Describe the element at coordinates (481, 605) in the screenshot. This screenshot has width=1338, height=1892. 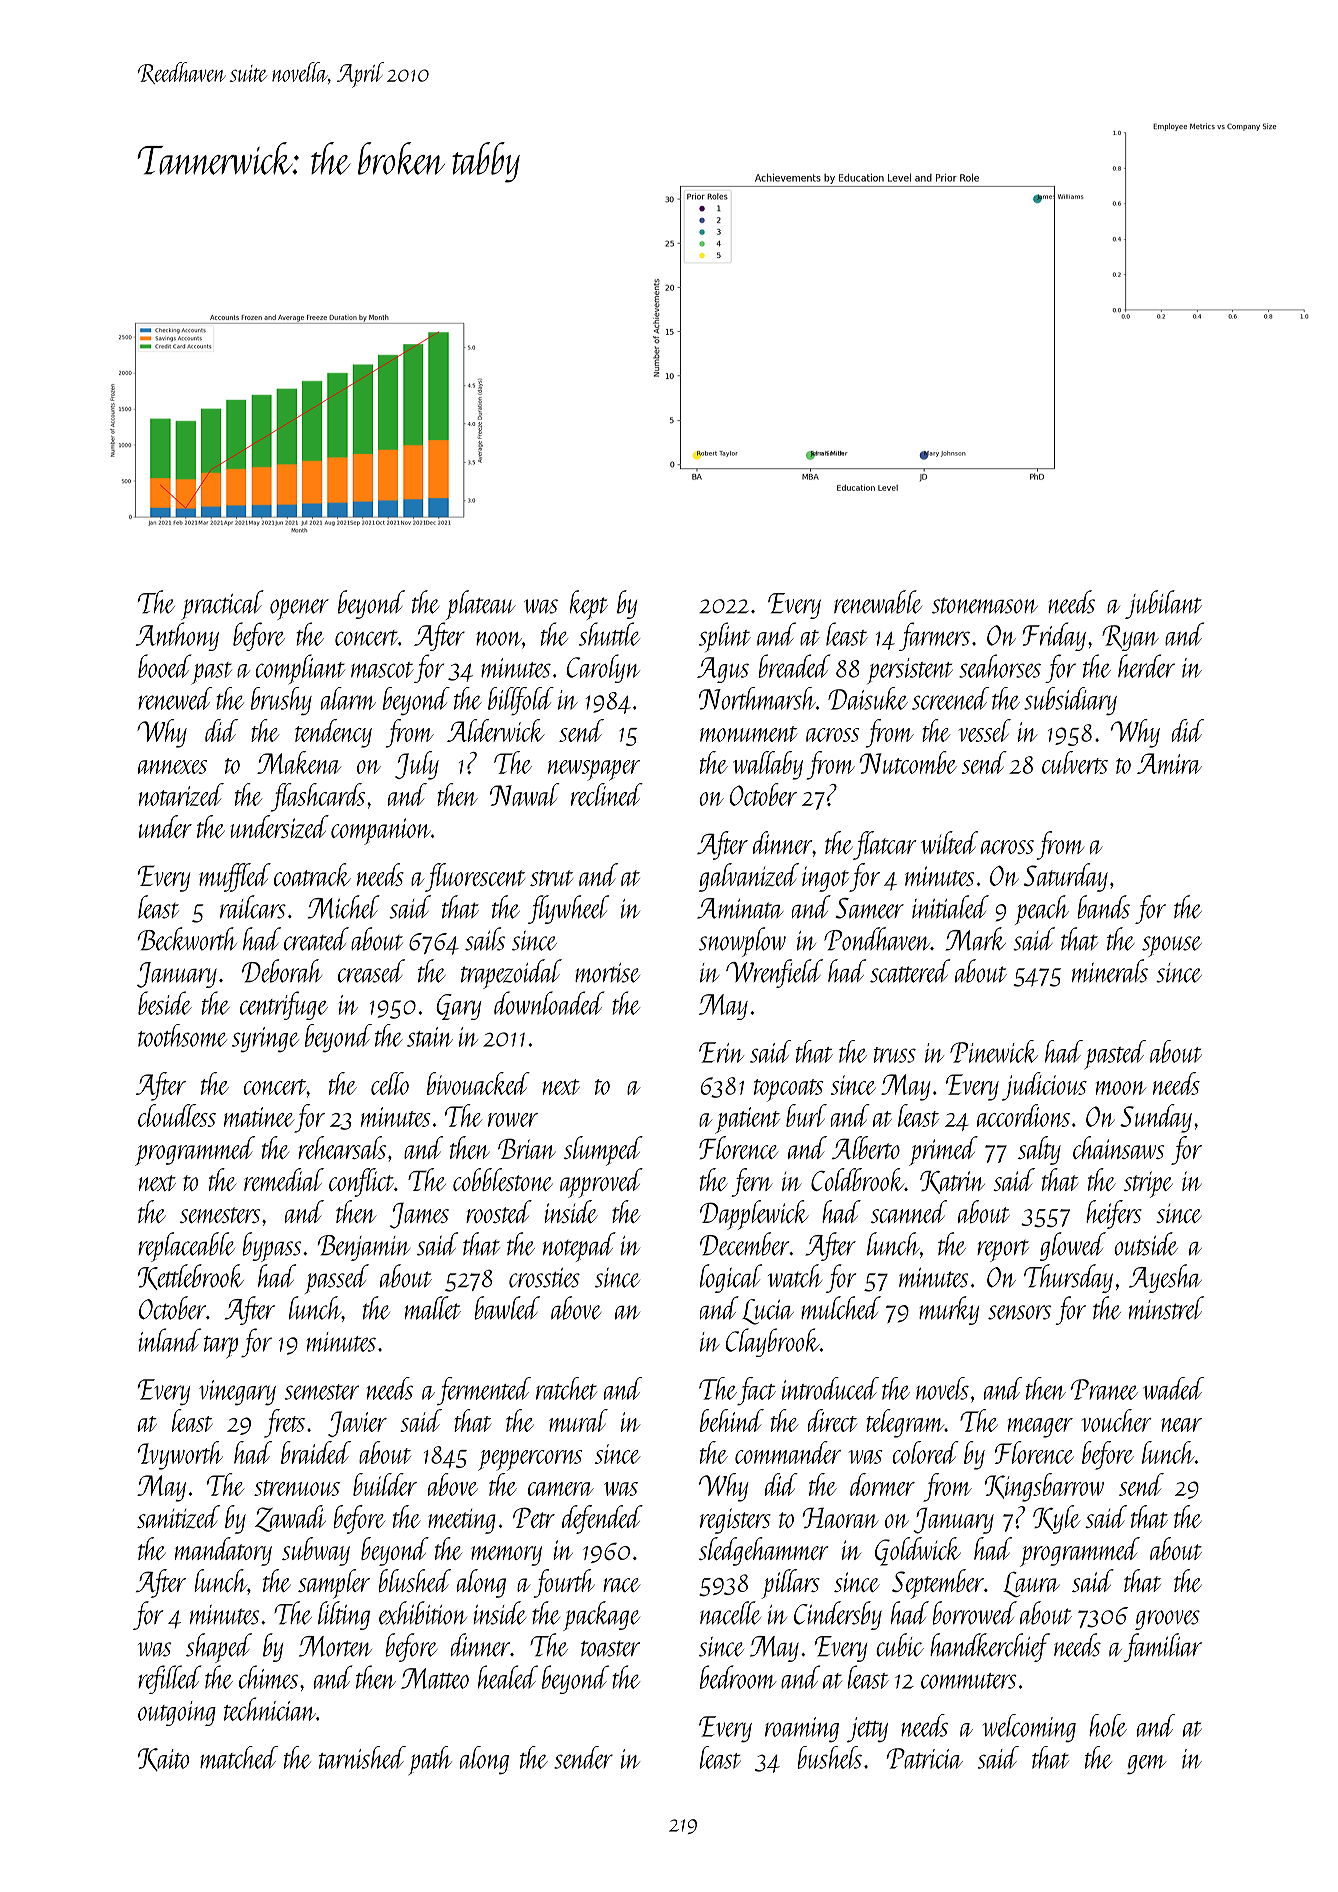
I see `plateau` at that location.
